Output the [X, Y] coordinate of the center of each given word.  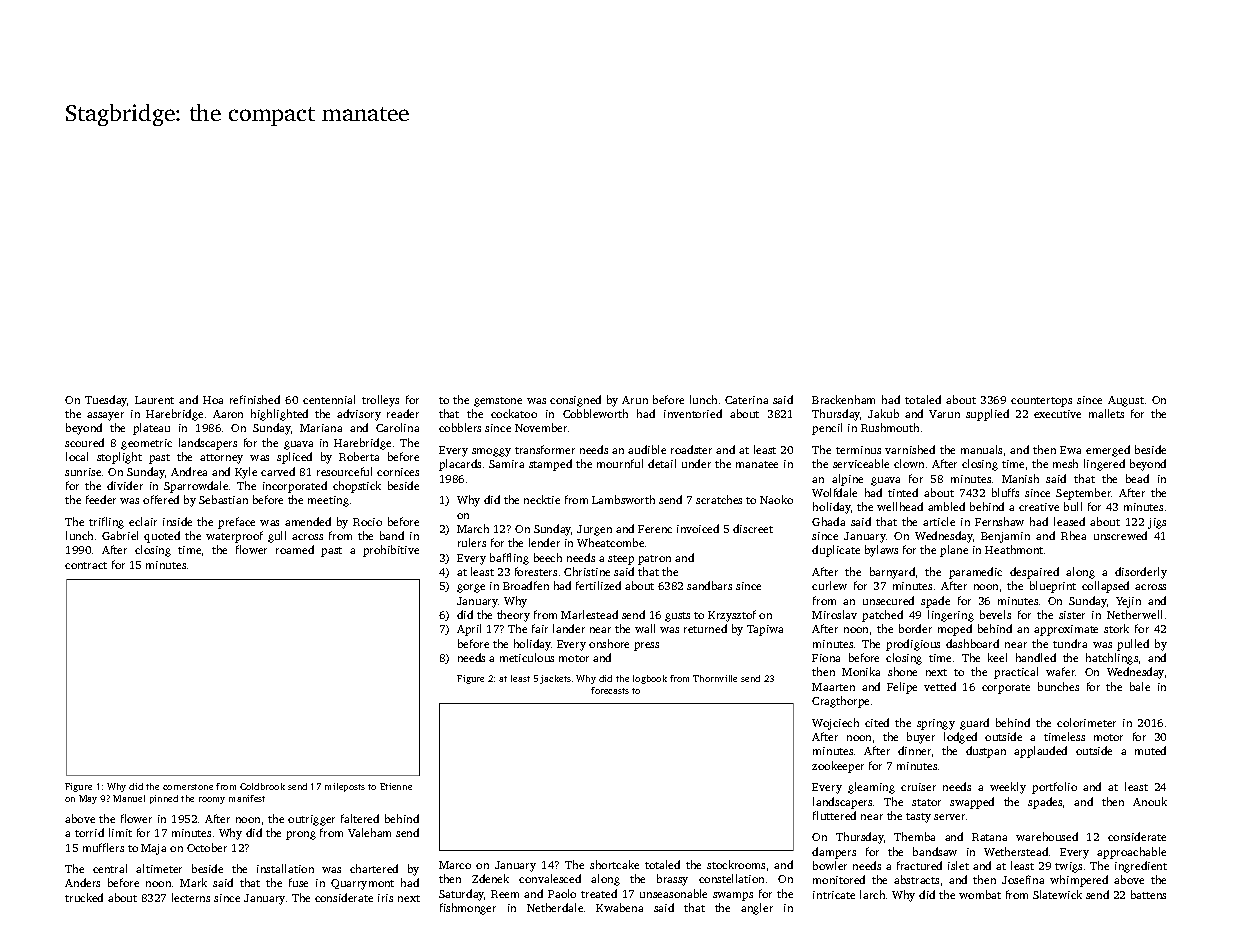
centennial [329, 399]
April [469, 630]
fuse [298, 882]
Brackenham [843, 399]
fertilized [598, 585]
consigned [575, 401]
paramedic [975, 573]
